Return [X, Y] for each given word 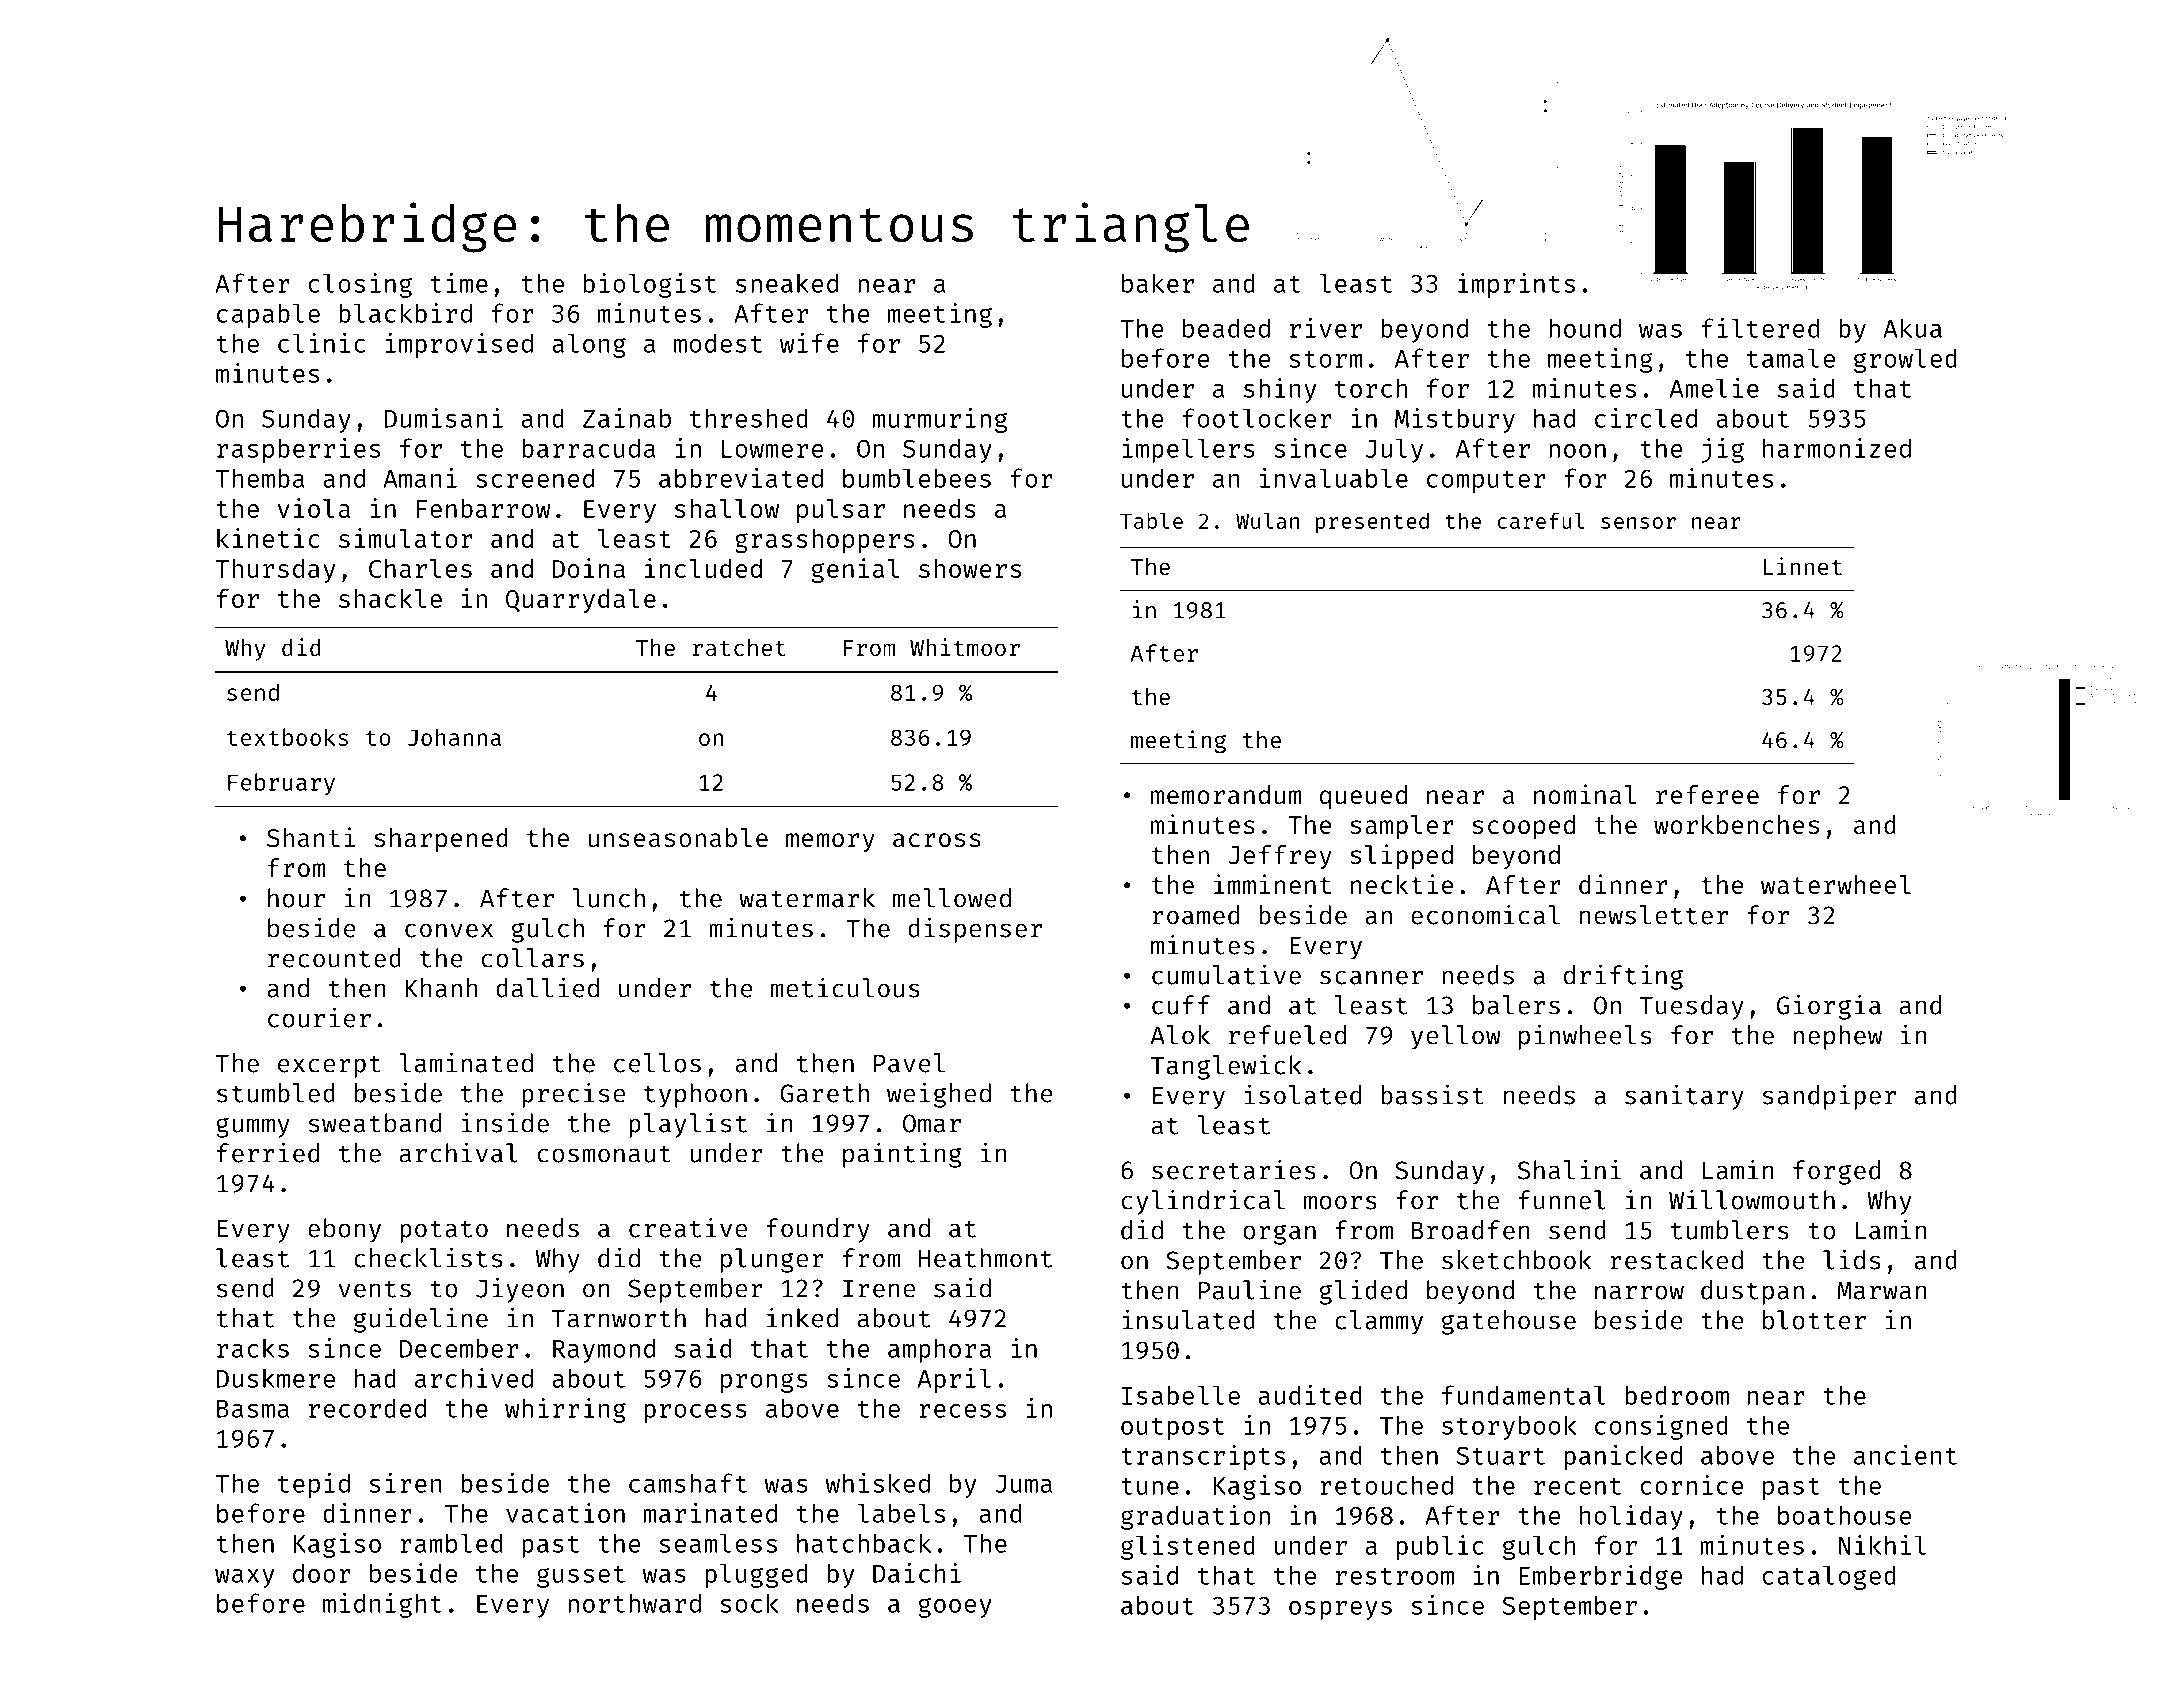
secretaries [1234, 1169]
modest [718, 343]
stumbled [276, 1093]
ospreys [1340, 1610]
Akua [1912, 328]
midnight [382, 1605]
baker [1158, 283]
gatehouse [1509, 1322]
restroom [1395, 1576]
